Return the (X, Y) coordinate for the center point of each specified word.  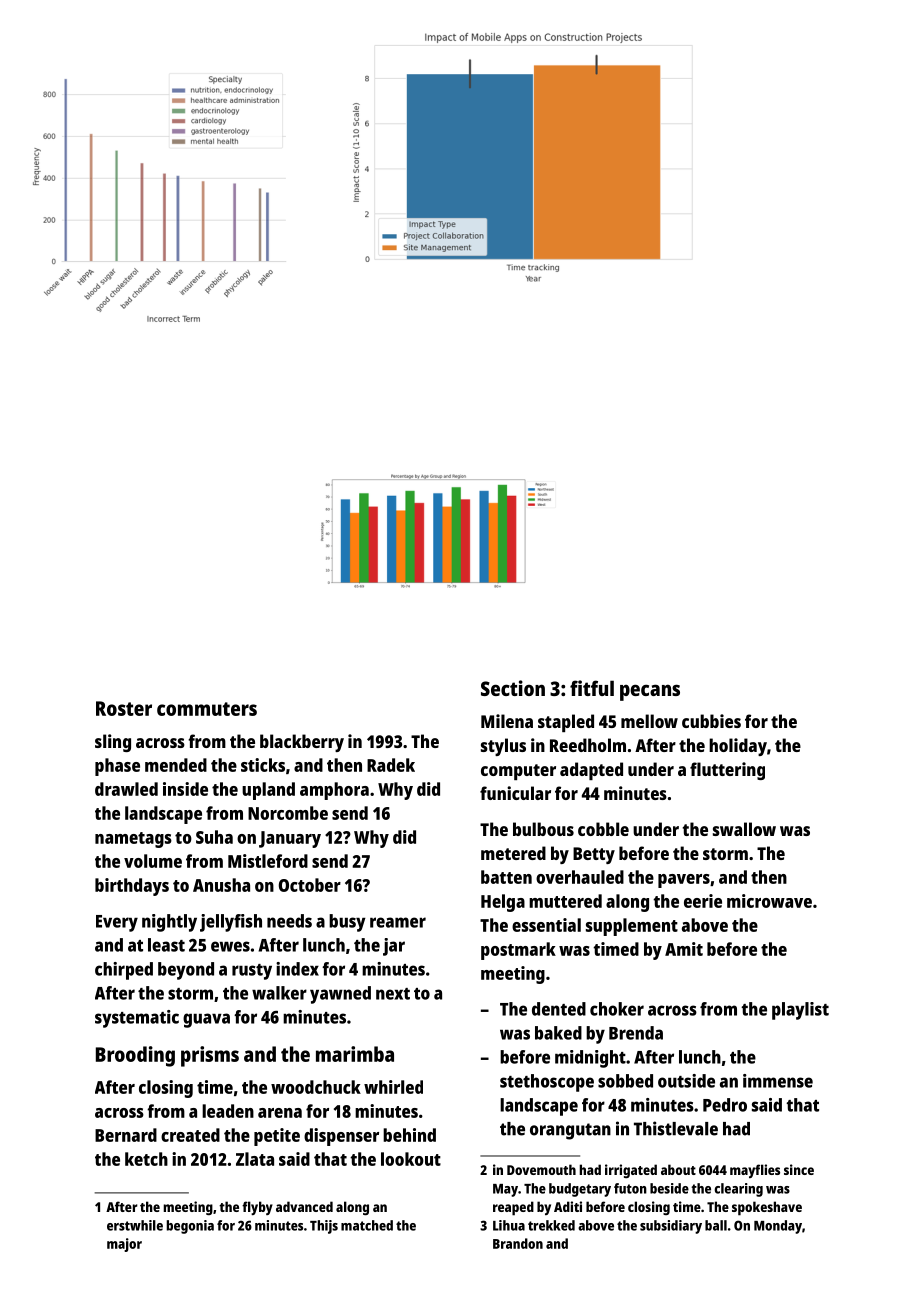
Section (513, 688)
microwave (769, 901)
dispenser (341, 1137)
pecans (650, 692)
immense (778, 1081)
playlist (800, 1011)
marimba (355, 1054)
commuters (207, 709)
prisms (210, 1056)
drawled (126, 789)
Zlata (255, 1159)
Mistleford (268, 861)
